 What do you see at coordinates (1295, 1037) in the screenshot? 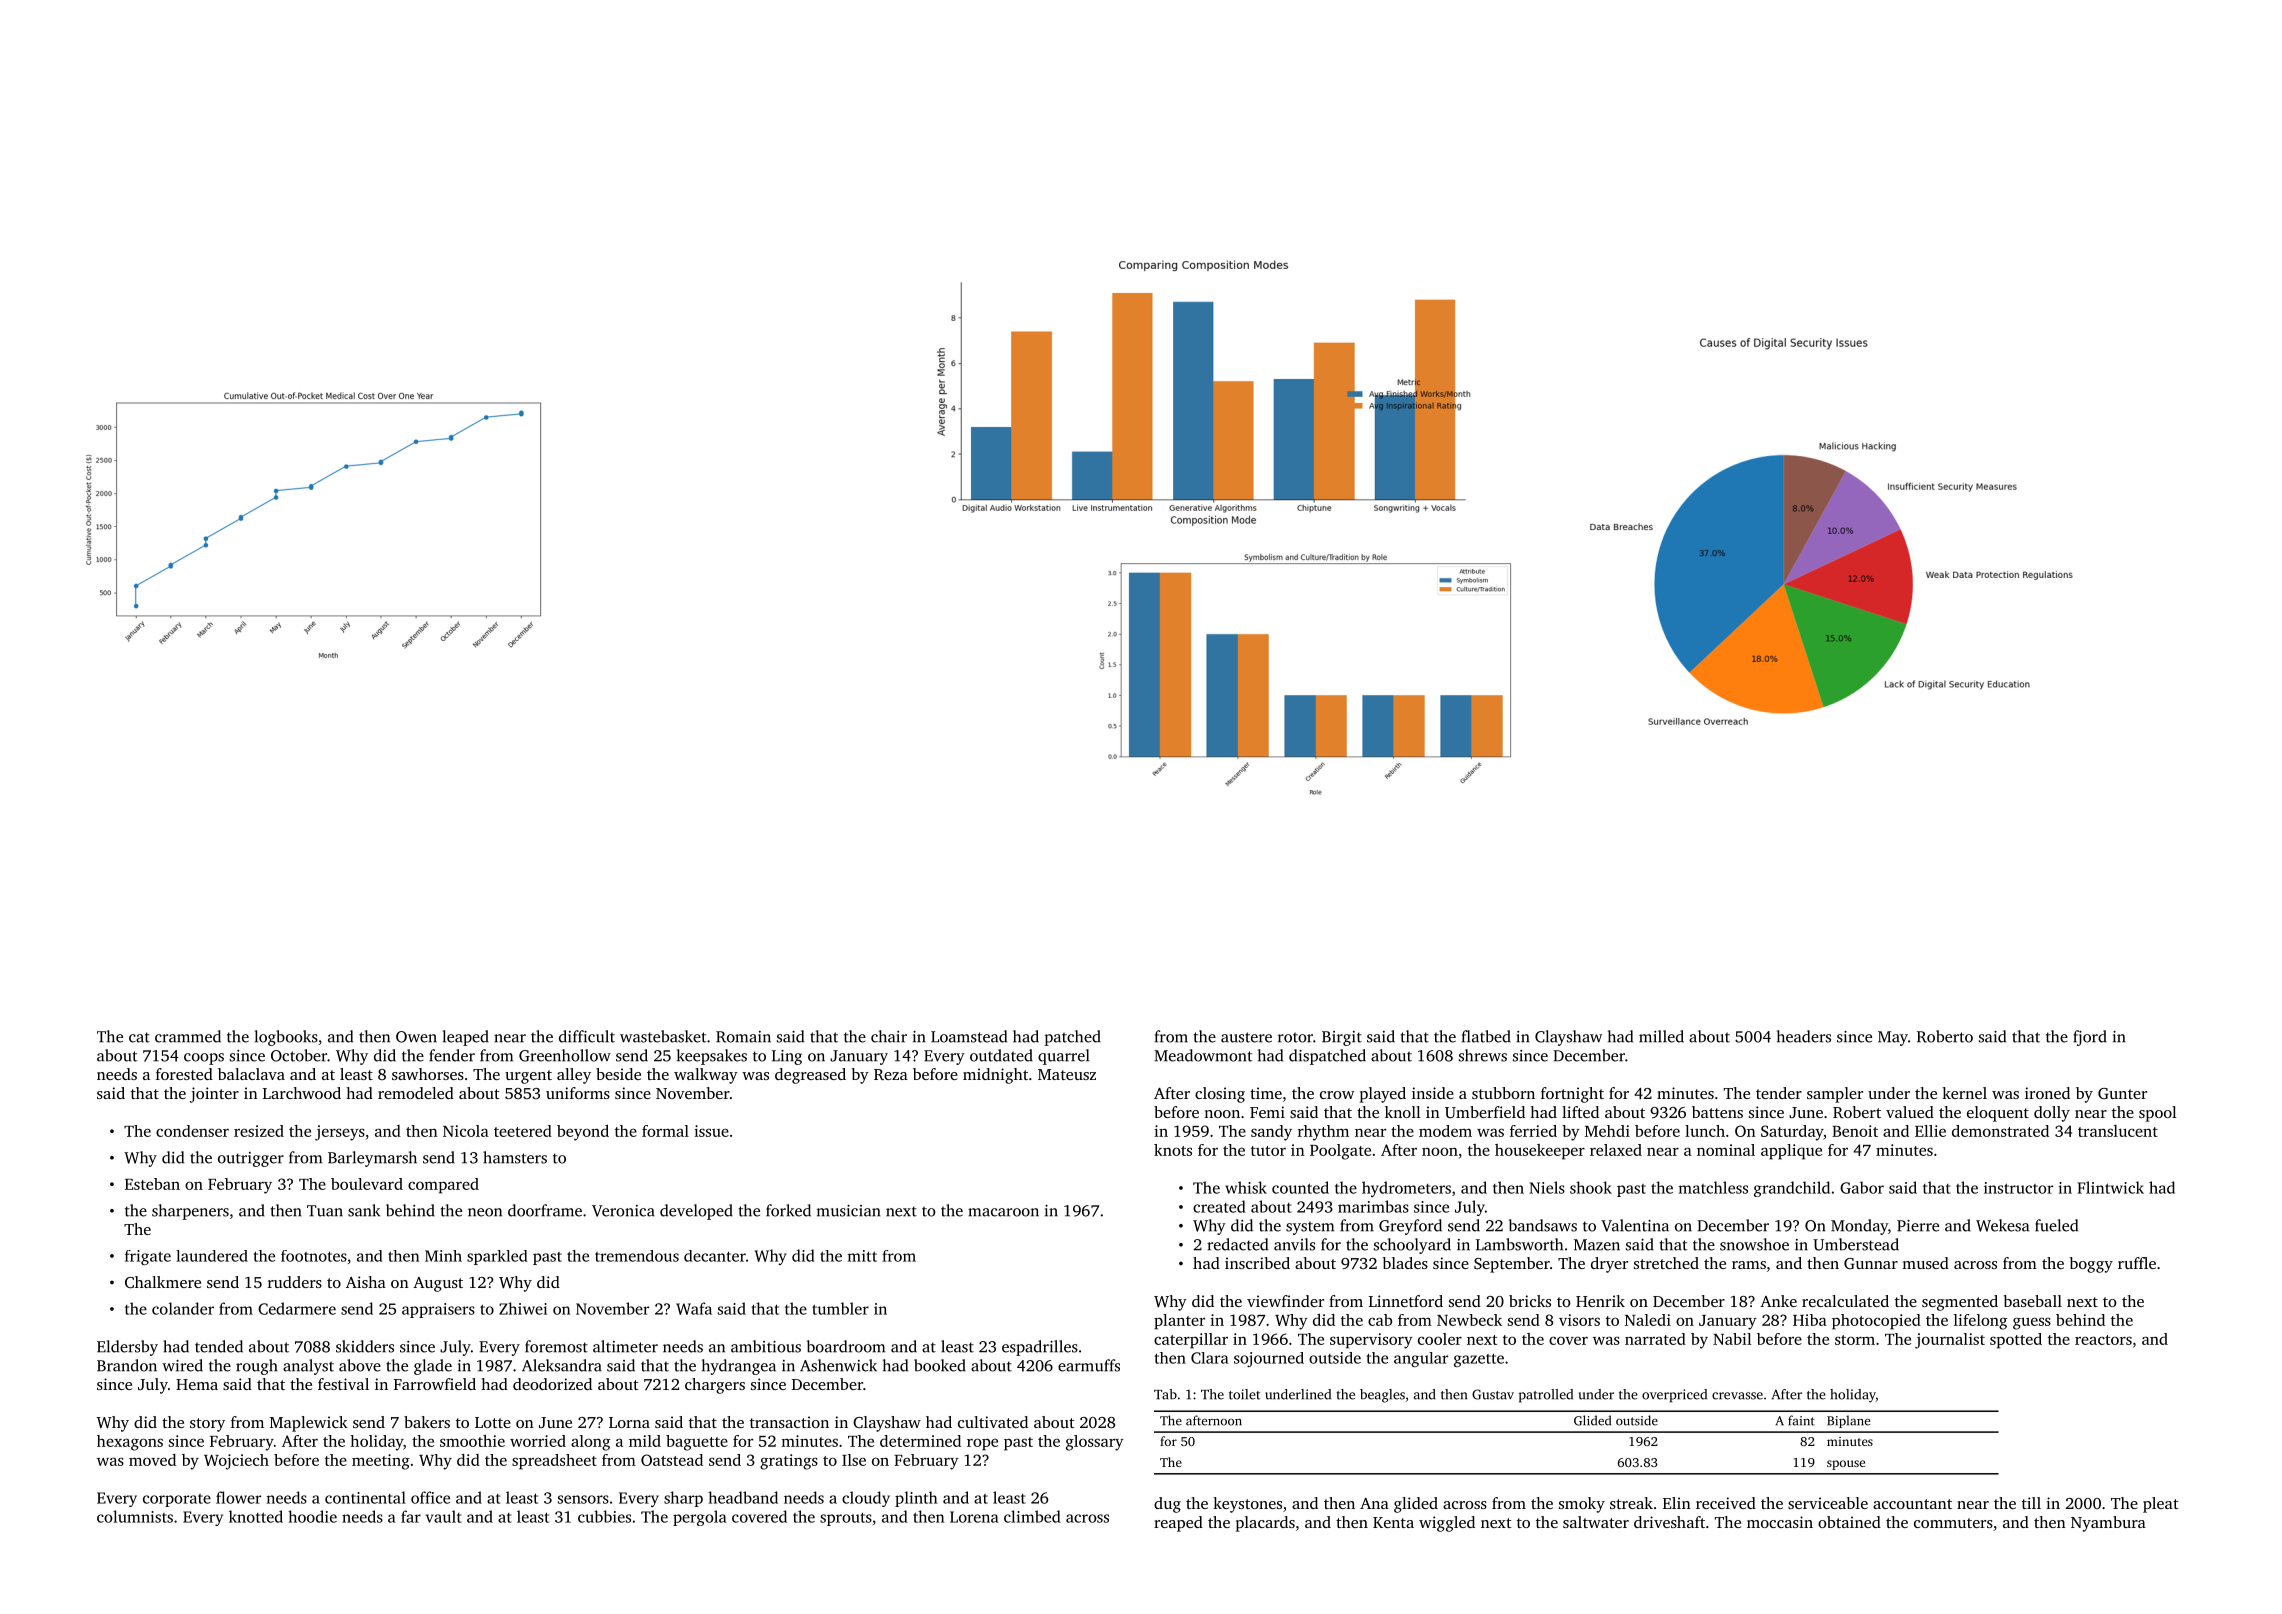
I see `rotor` at bounding box center [1295, 1037].
